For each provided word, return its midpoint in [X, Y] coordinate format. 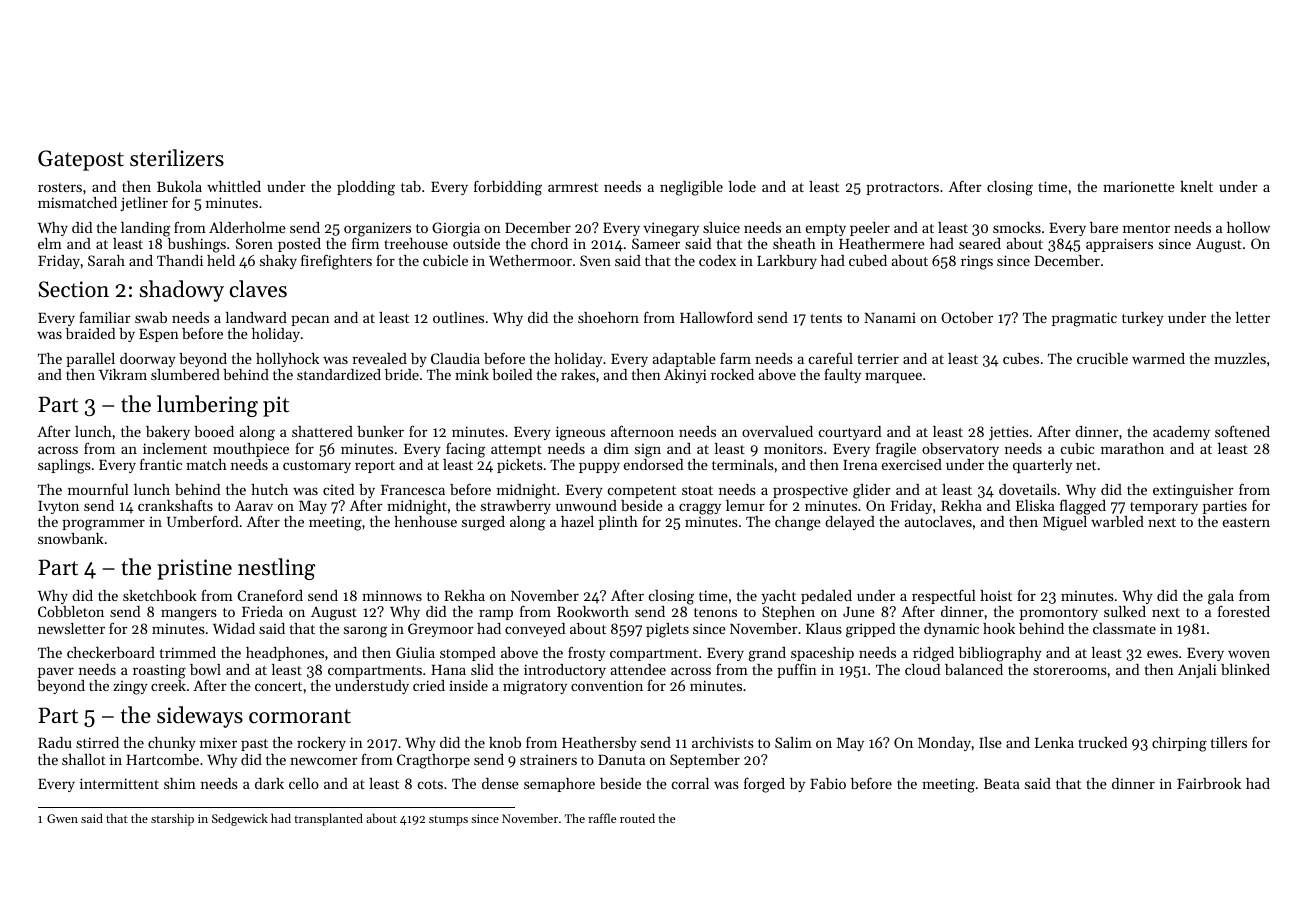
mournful [98, 489]
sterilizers [177, 158]
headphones [285, 654]
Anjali [1197, 671]
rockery [321, 744]
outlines [458, 317]
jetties [1009, 433]
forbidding [508, 188]
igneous [580, 433]
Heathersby [599, 744]
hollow [1248, 227]
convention [607, 685]
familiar [105, 317]
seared [980, 243]
